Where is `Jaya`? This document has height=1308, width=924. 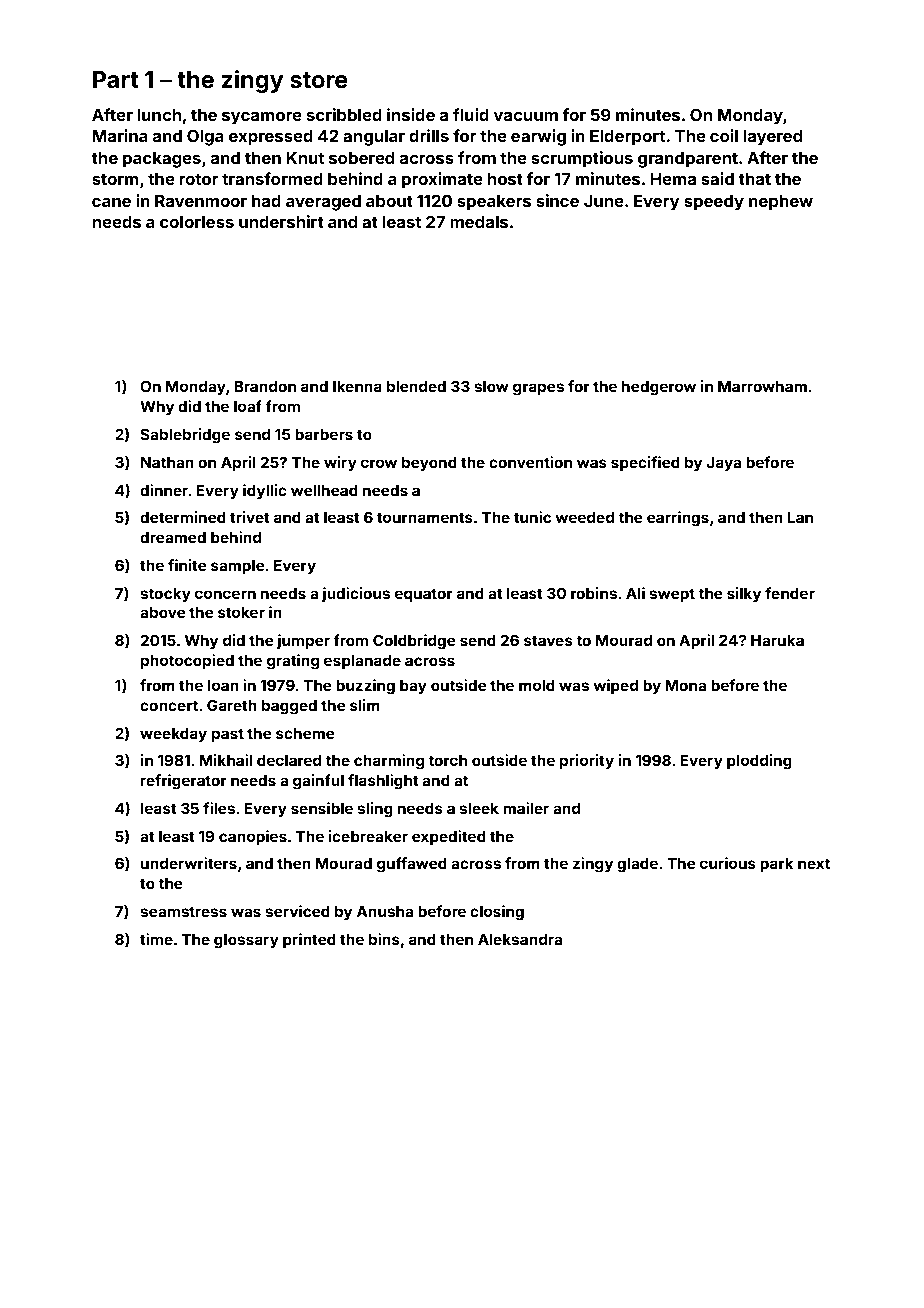 Jaya is located at coordinates (724, 464).
